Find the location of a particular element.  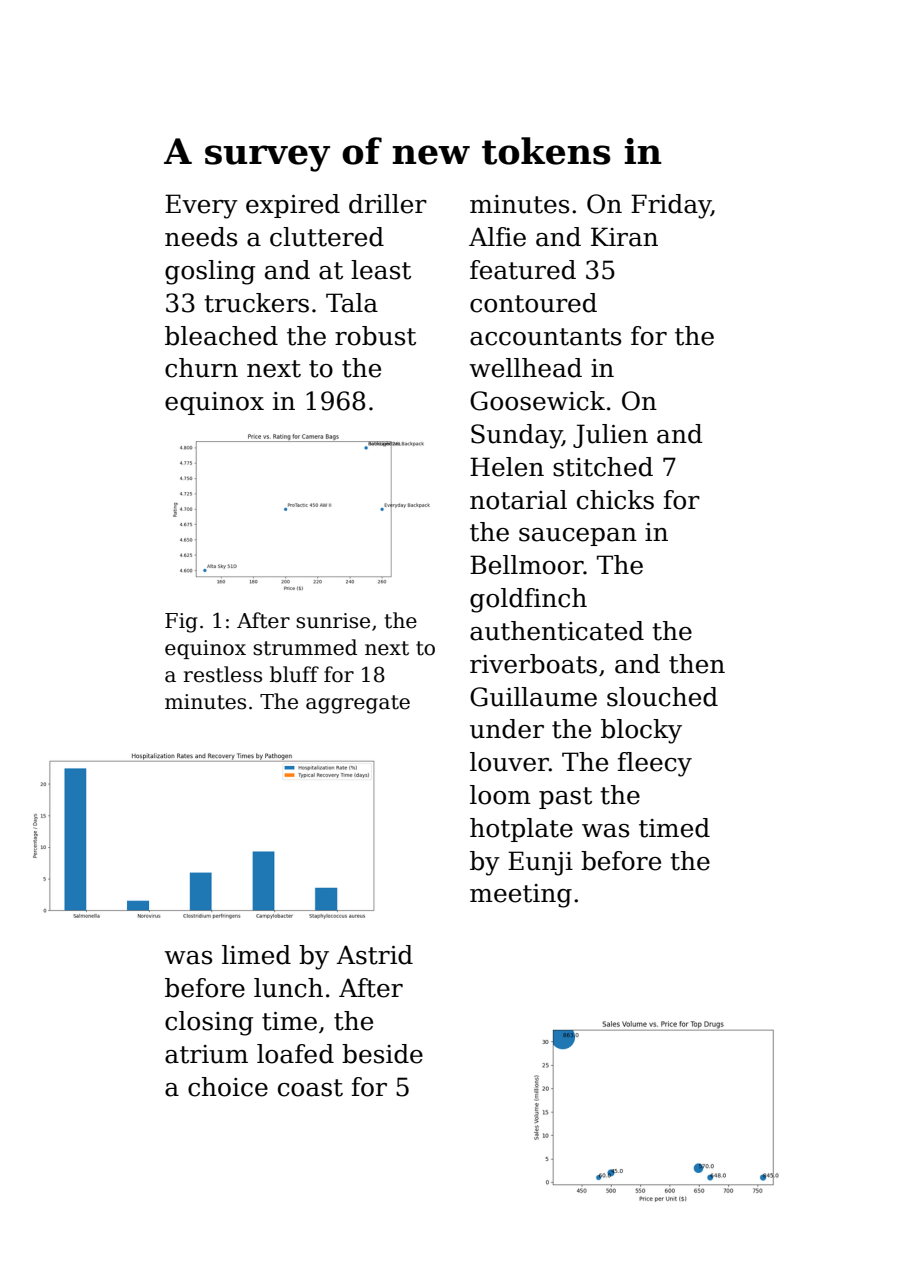

limed is located at coordinates (256, 955).
